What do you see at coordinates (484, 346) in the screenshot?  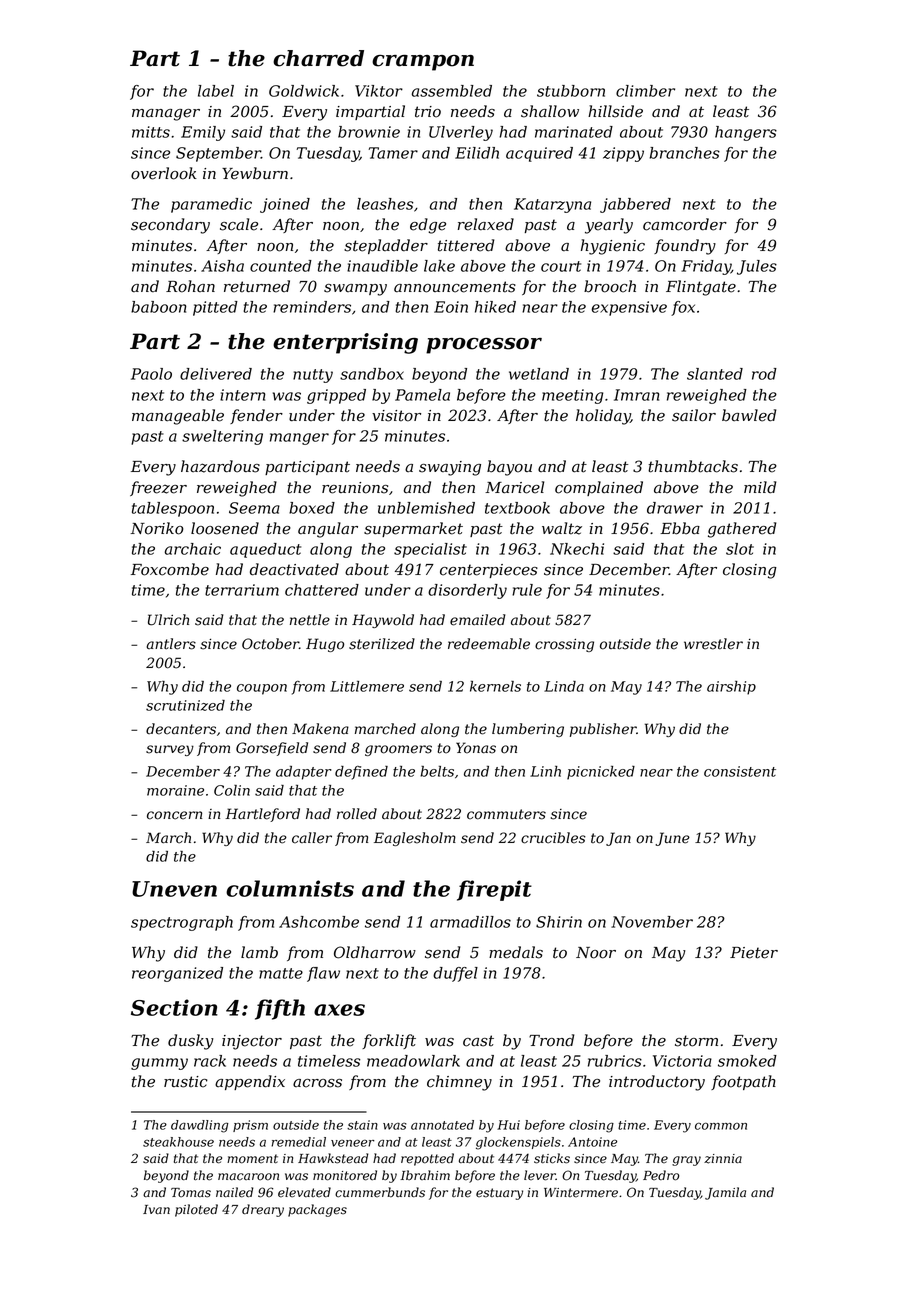 I see `processor` at bounding box center [484, 346].
